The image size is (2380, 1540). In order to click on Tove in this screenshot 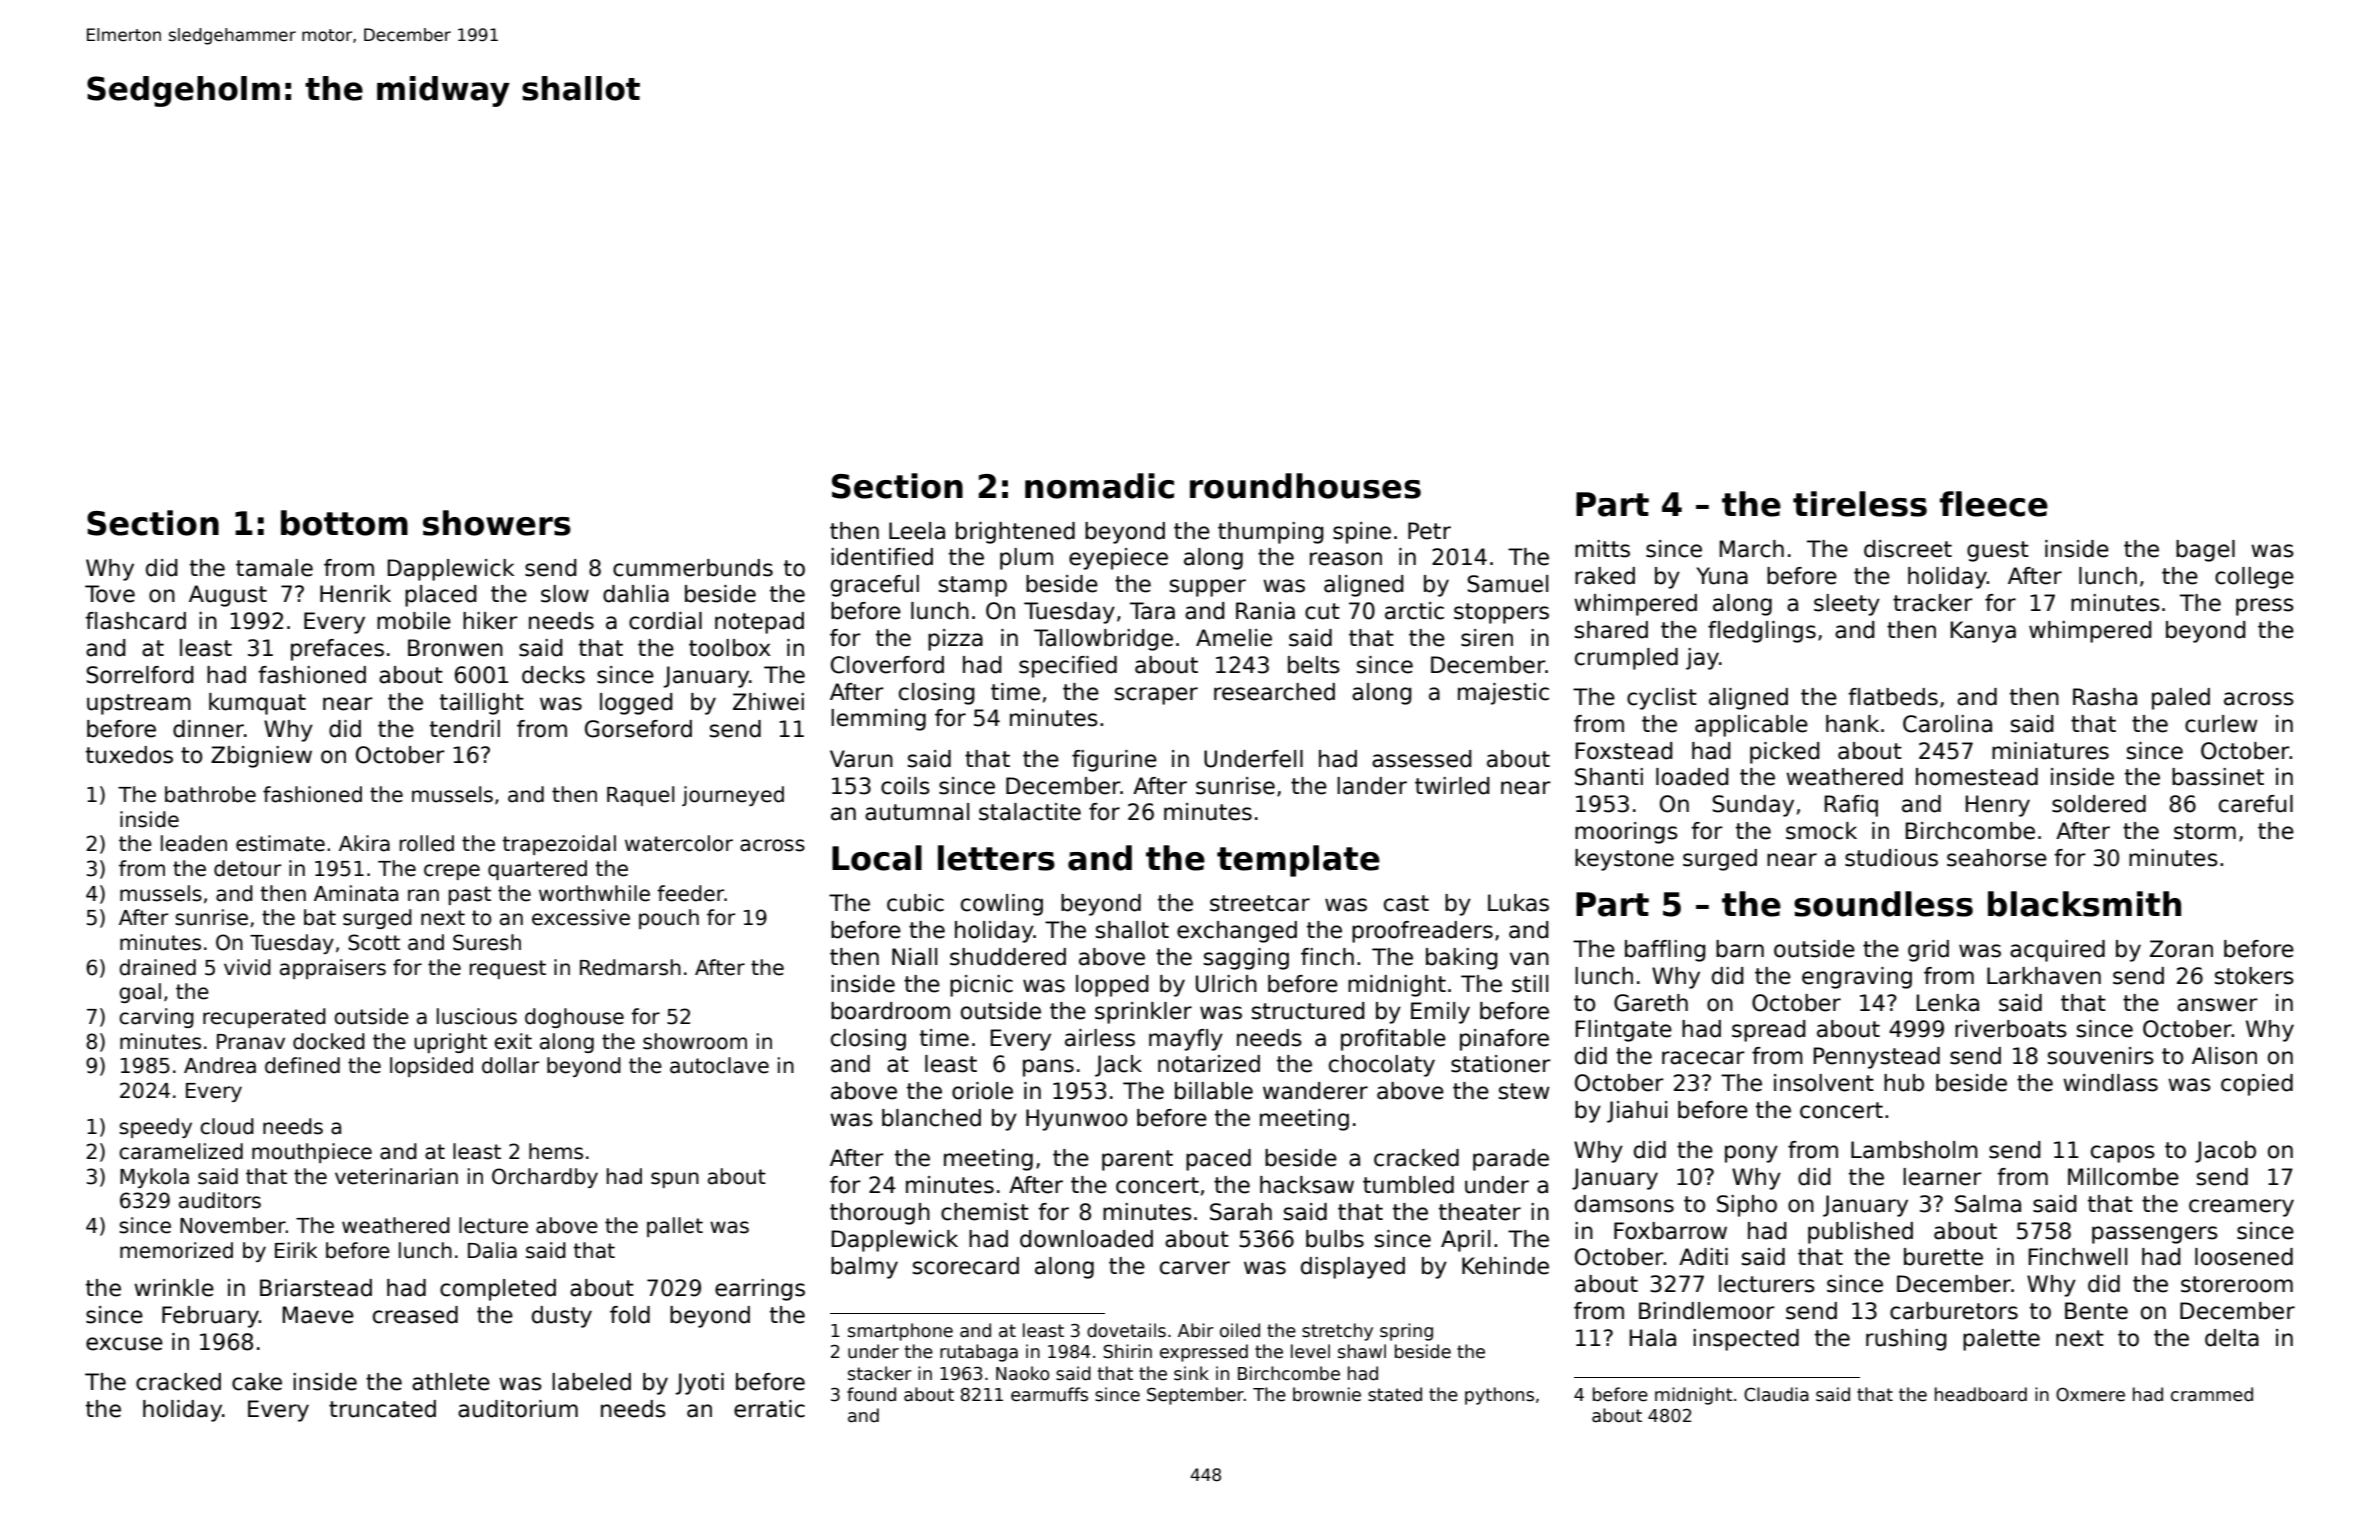, I will do `click(110, 594)`.
